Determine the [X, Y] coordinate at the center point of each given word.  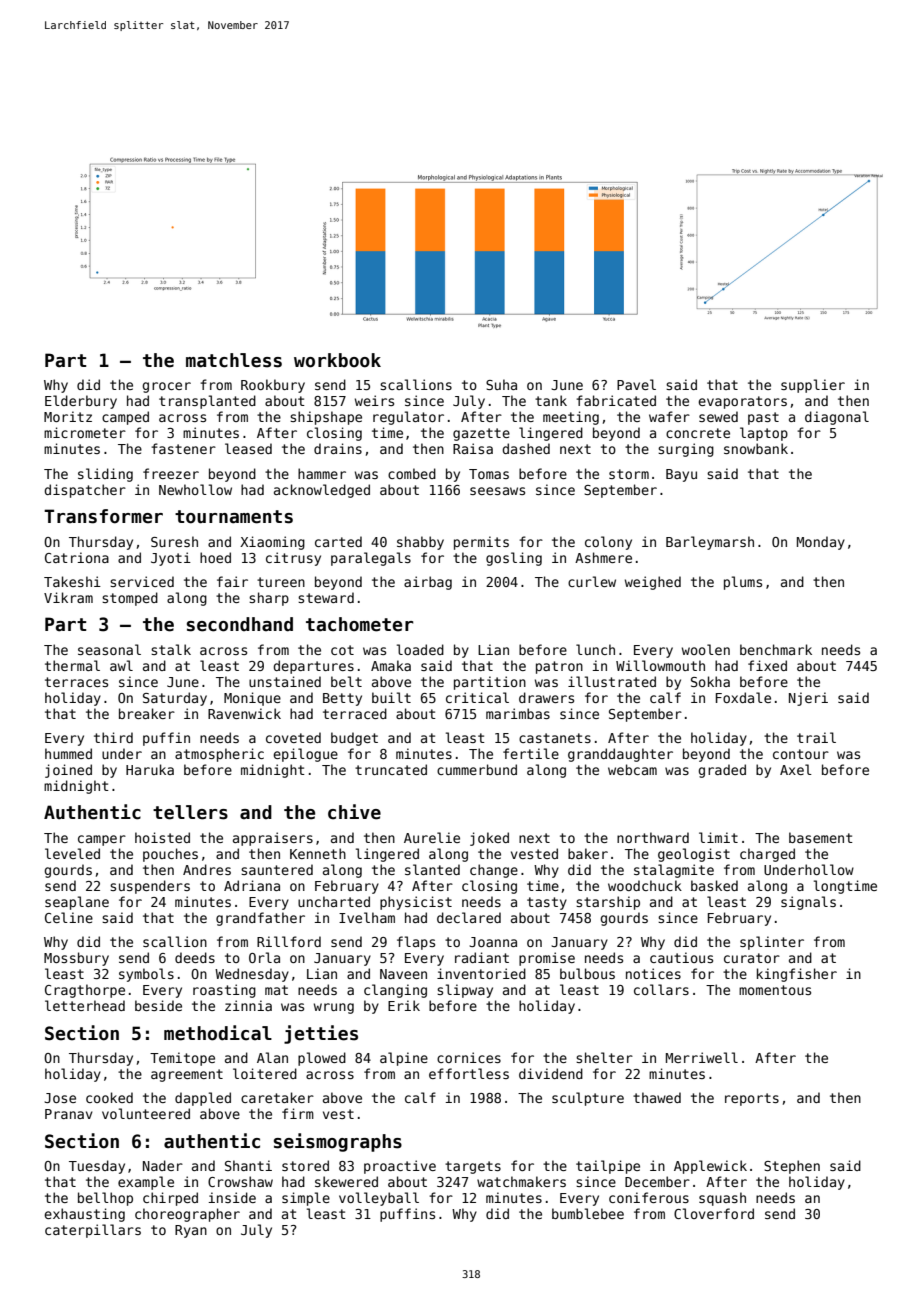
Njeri [808, 699]
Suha [501, 384]
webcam [632, 769]
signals [808, 903]
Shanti [248, 1165]
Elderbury [81, 402]
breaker [147, 713]
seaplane [77, 903]
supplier [813, 386]
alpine [404, 1059]
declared [469, 917]
